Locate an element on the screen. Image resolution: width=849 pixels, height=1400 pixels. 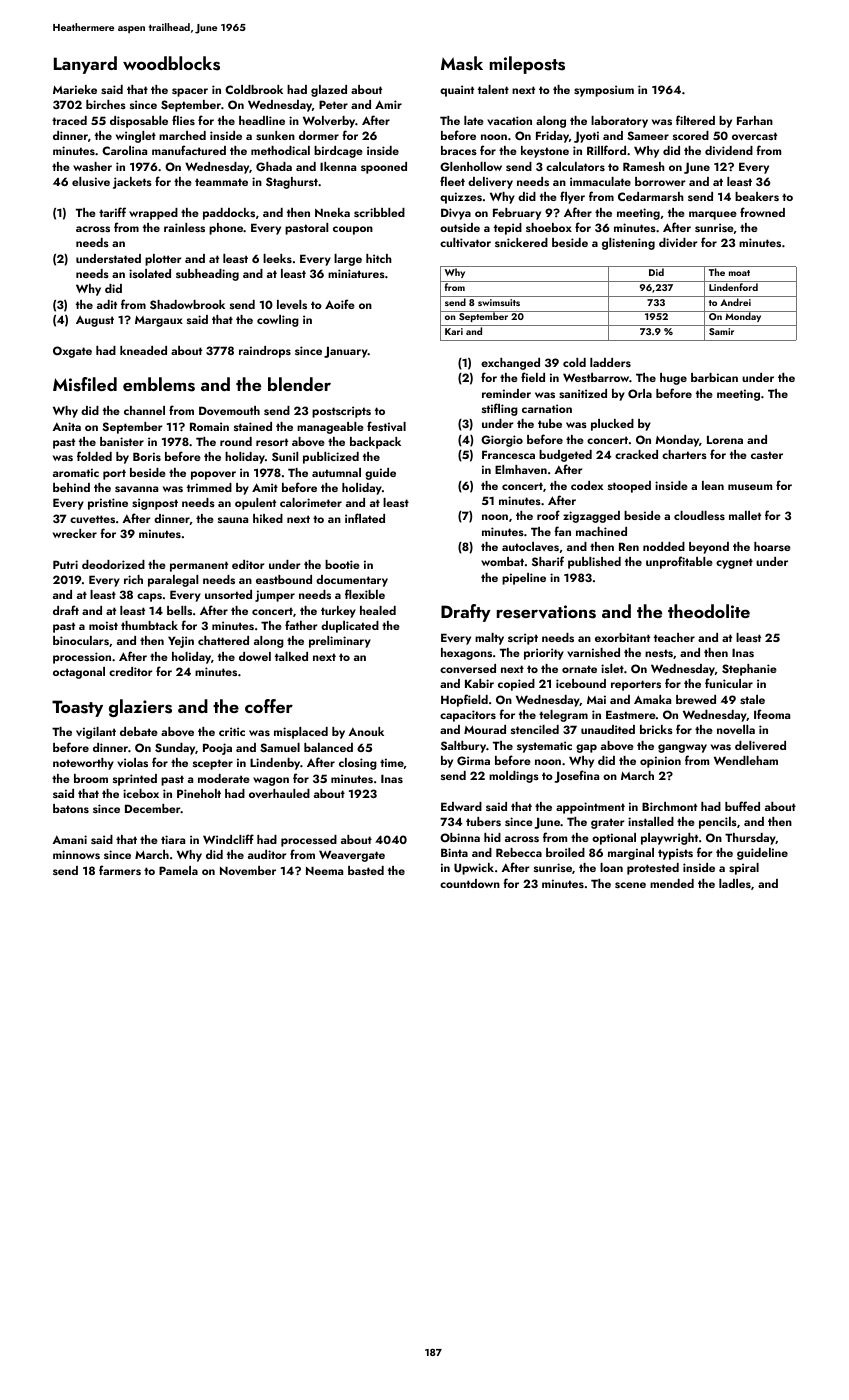
brewed is located at coordinates (696, 699).
